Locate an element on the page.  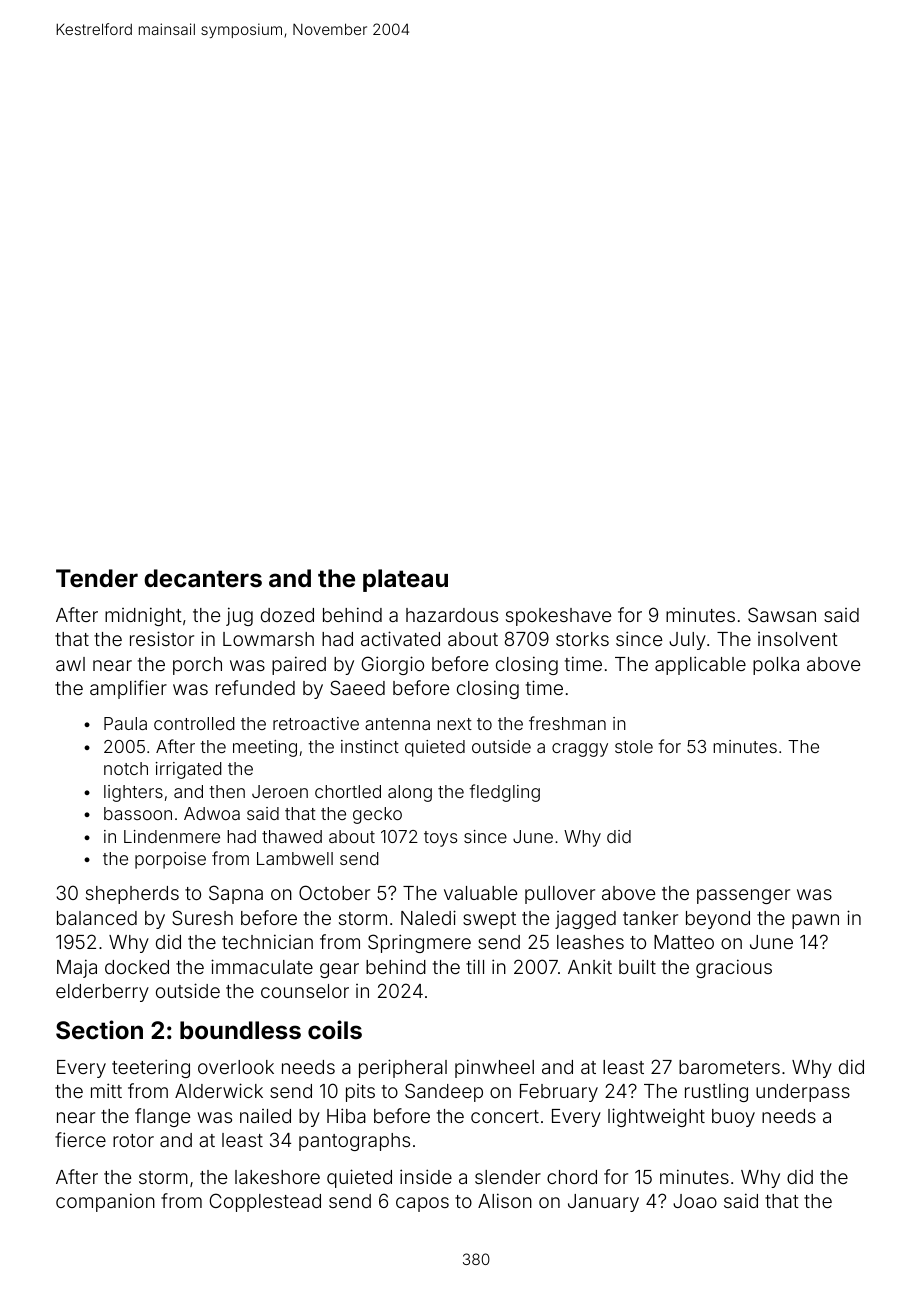
Suresh is located at coordinates (202, 917).
